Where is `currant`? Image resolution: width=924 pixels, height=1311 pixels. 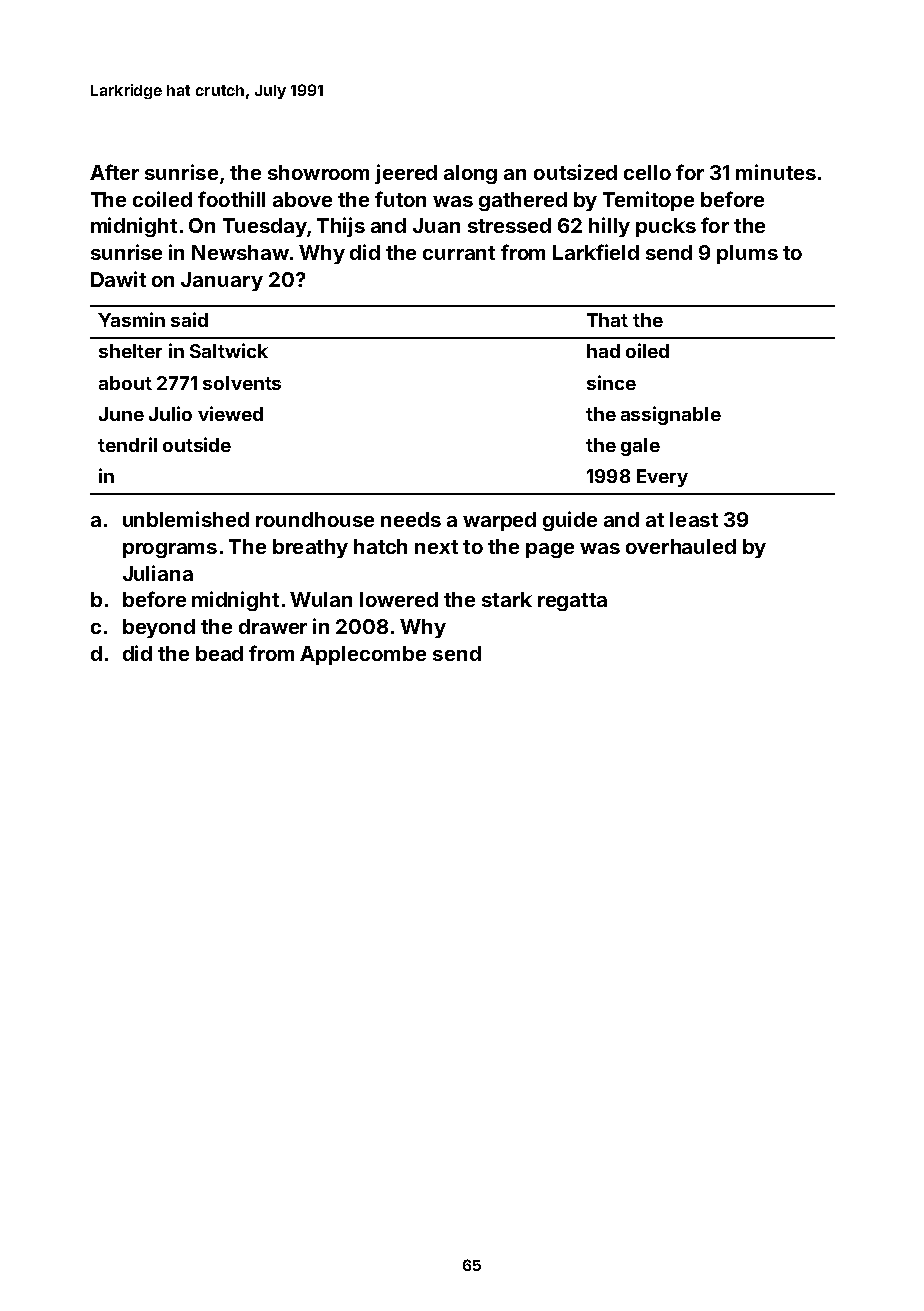 currant is located at coordinates (459, 253).
